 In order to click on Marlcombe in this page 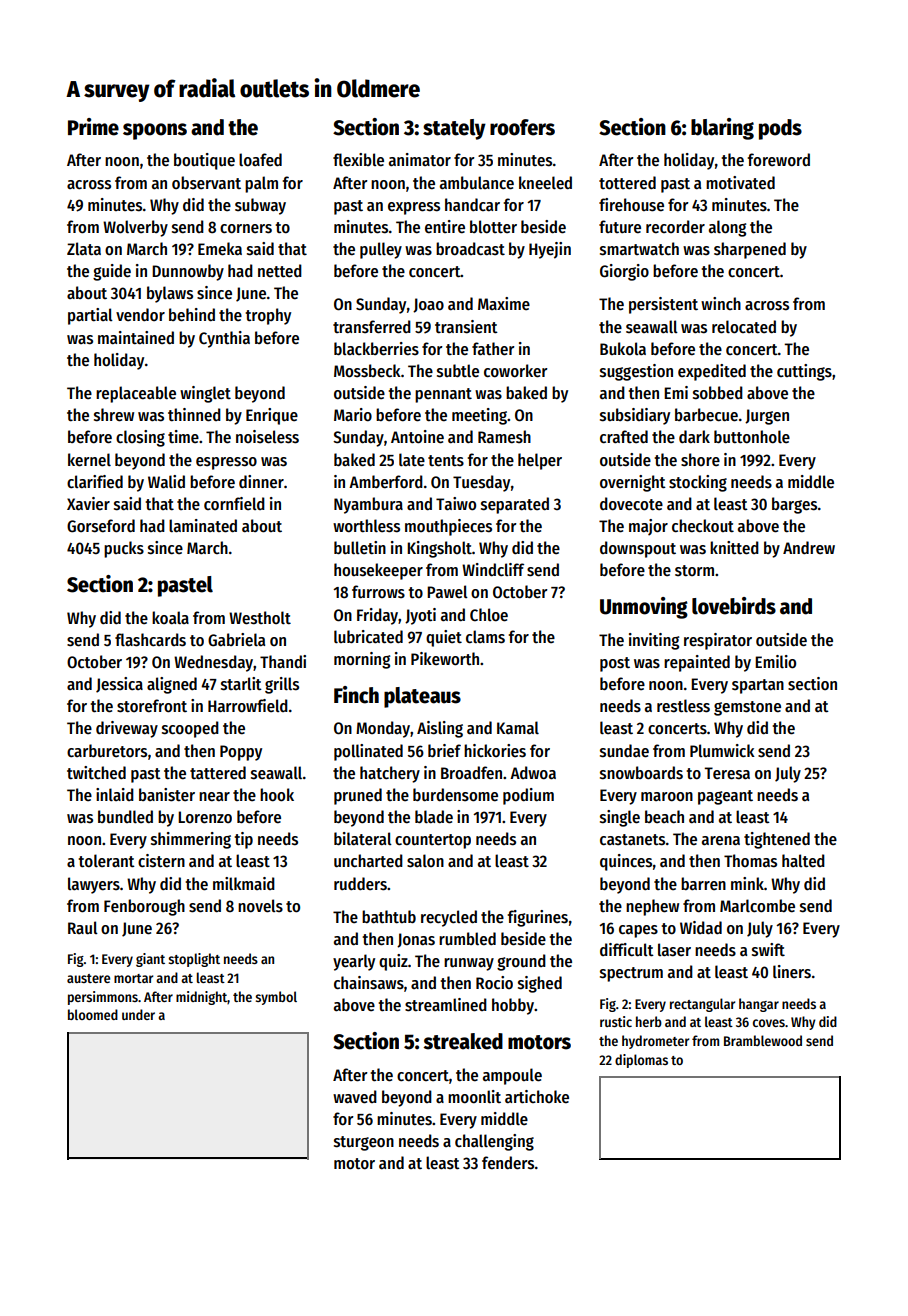, I will do `click(757, 906)`.
